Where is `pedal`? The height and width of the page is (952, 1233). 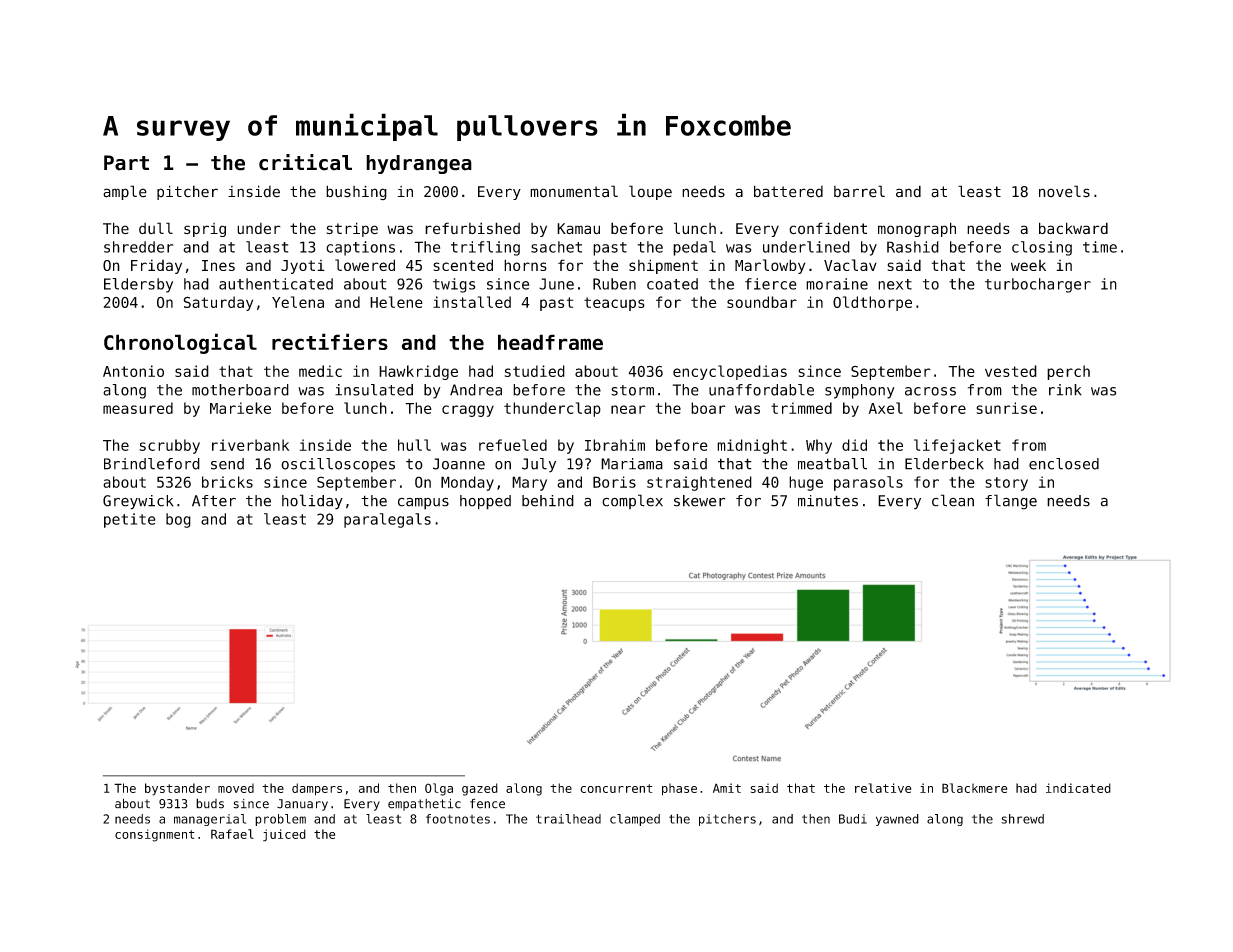 pedal is located at coordinates (694, 248).
